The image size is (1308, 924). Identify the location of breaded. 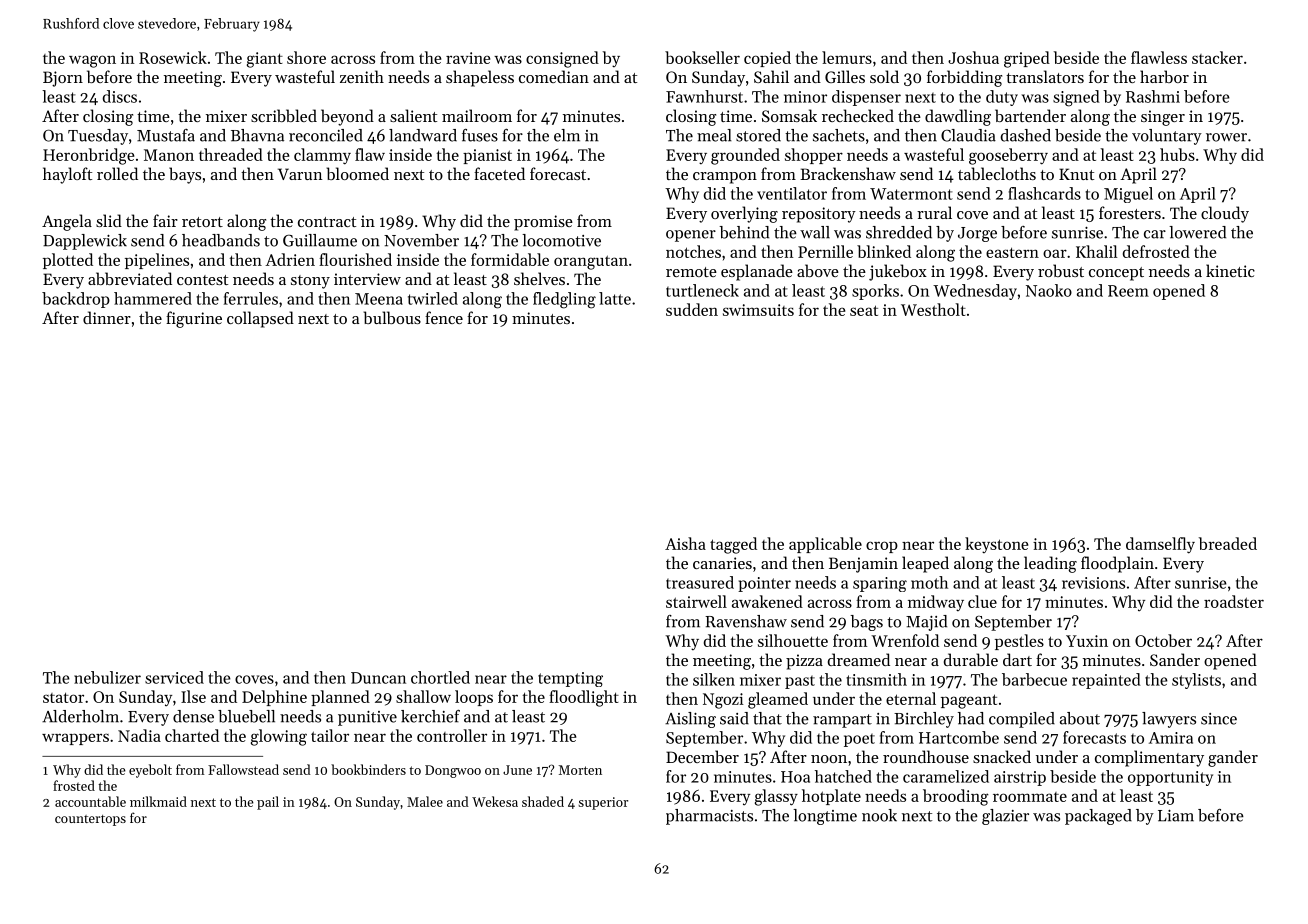
(1228, 543).
